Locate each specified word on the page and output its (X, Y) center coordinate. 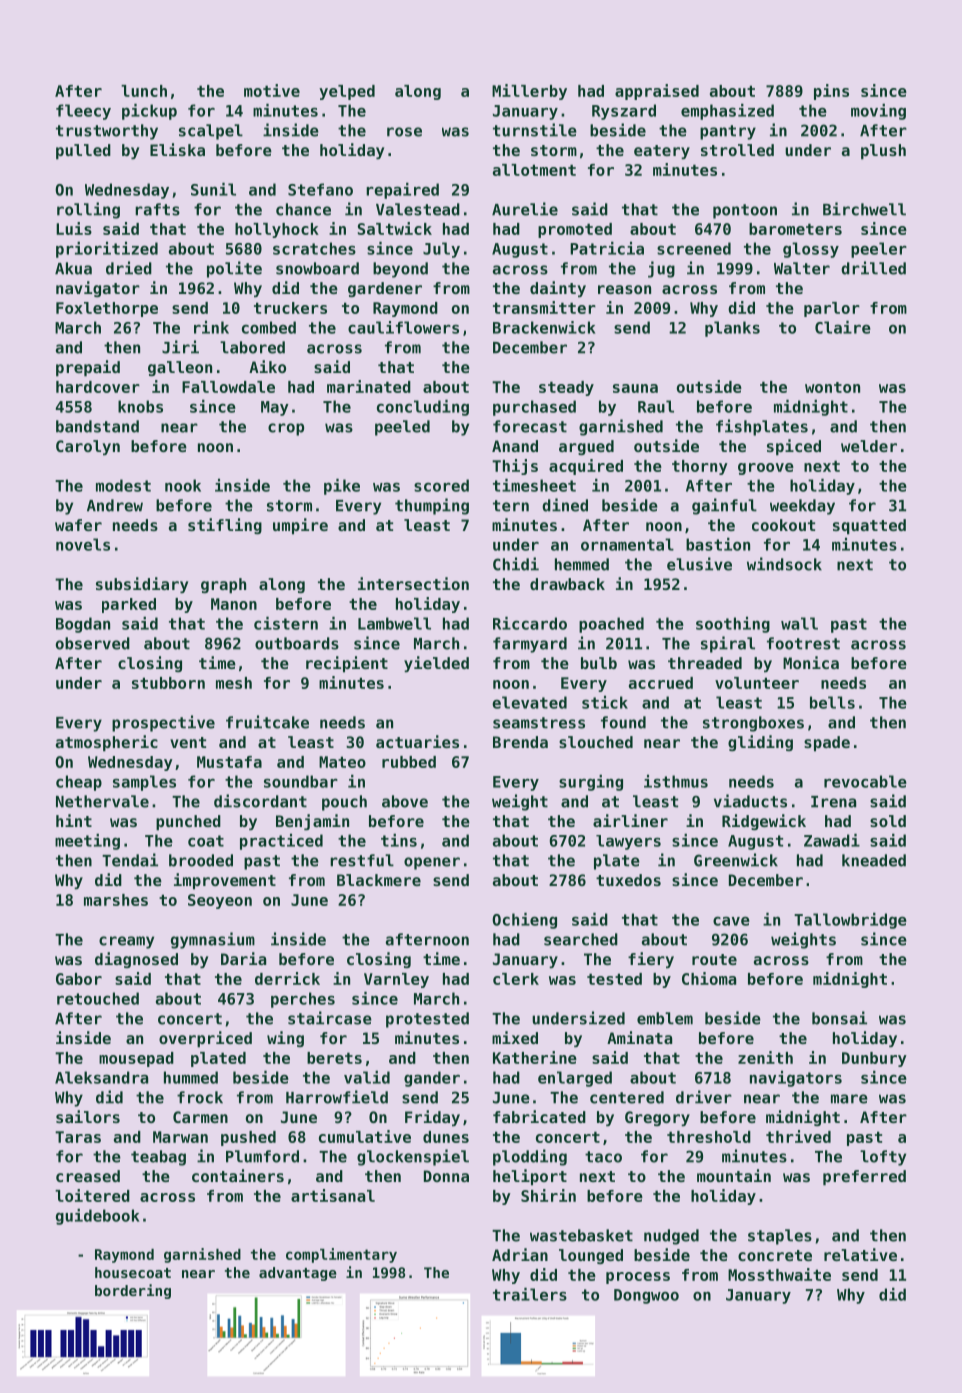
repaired (402, 191)
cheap (79, 783)
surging (591, 783)
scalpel (211, 132)
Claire (843, 327)
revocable (865, 781)
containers (238, 1175)
